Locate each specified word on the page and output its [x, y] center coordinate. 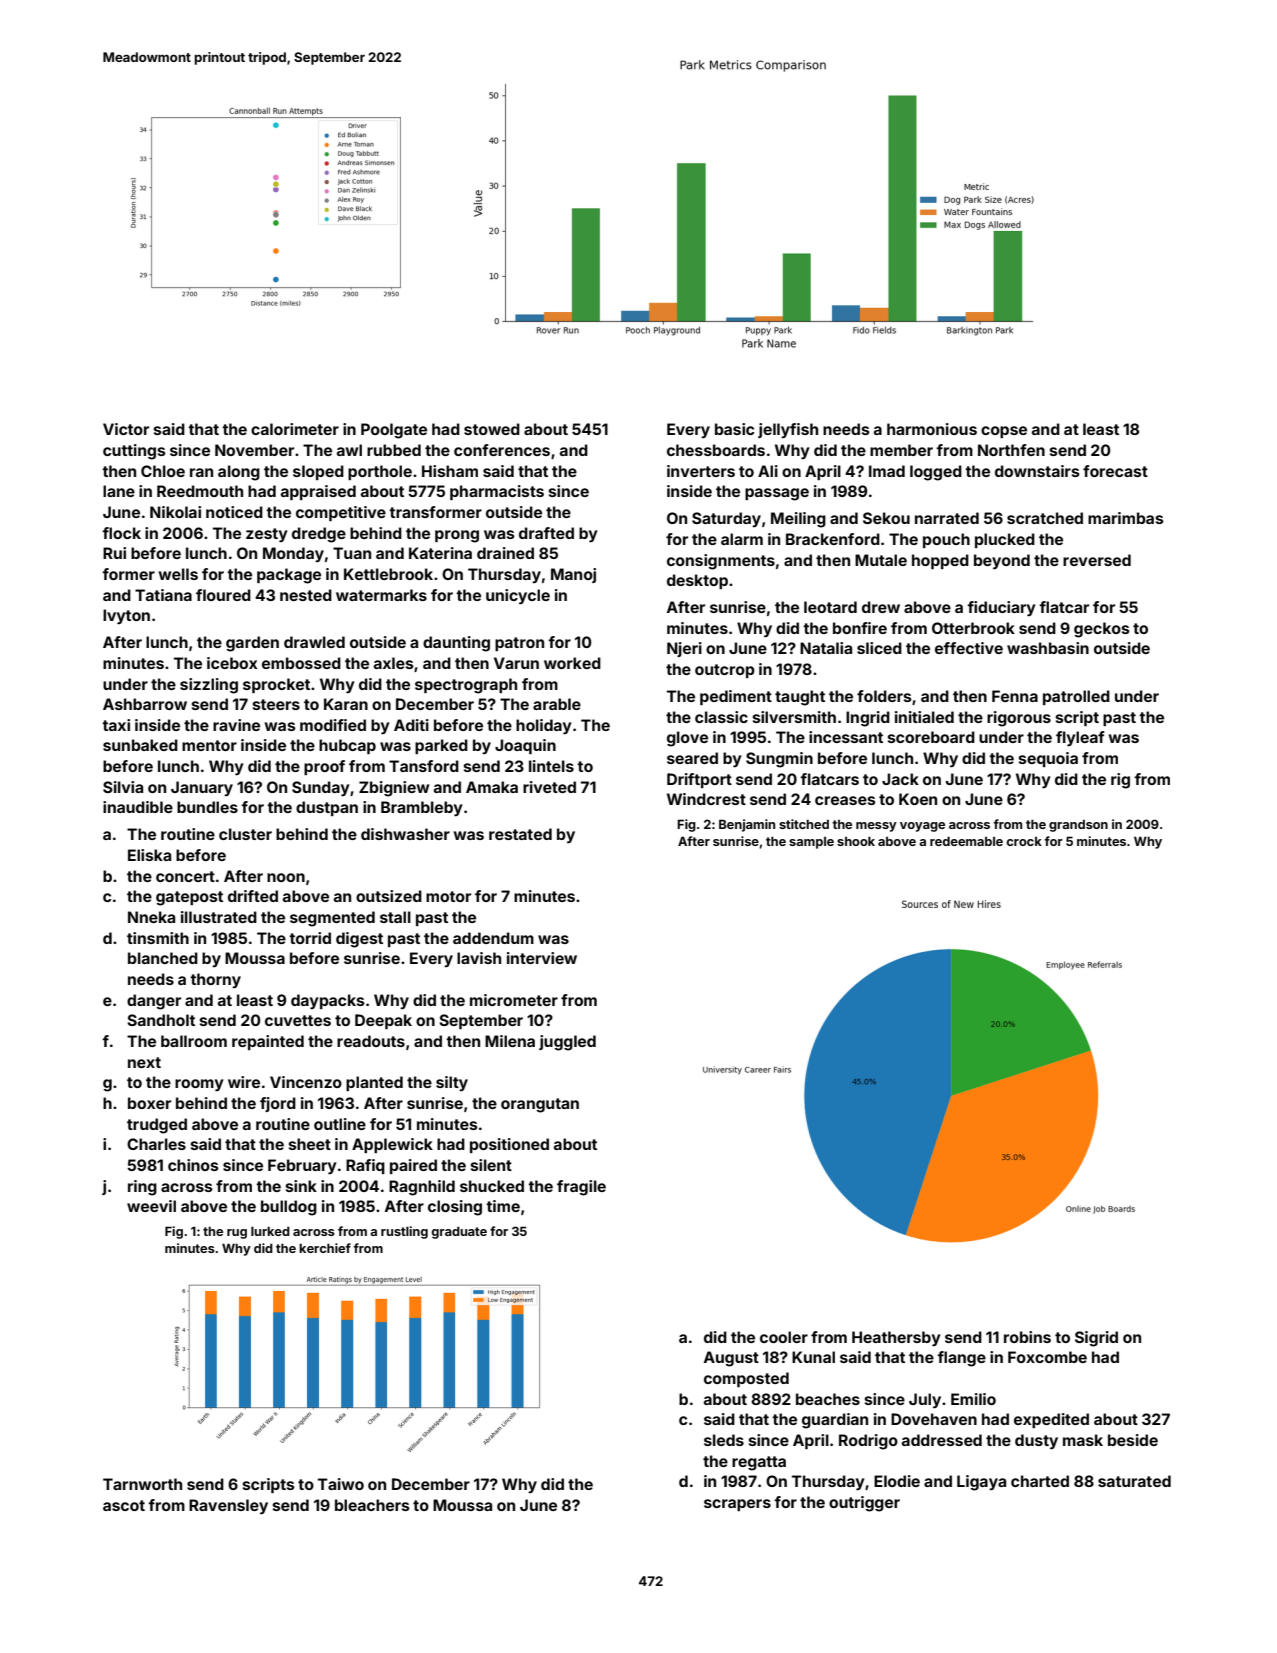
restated [520, 834]
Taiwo [341, 1484]
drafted [546, 533]
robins [1027, 1337]
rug [237, 1234]
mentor [209, 745]
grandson [1078, 826]
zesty [267, 535]
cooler [784, 1337]
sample [811, 843]
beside [1133, 1440]
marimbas [1126, 518]
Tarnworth [142, 1484]
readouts [371, 1041]
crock [1024, 841]
